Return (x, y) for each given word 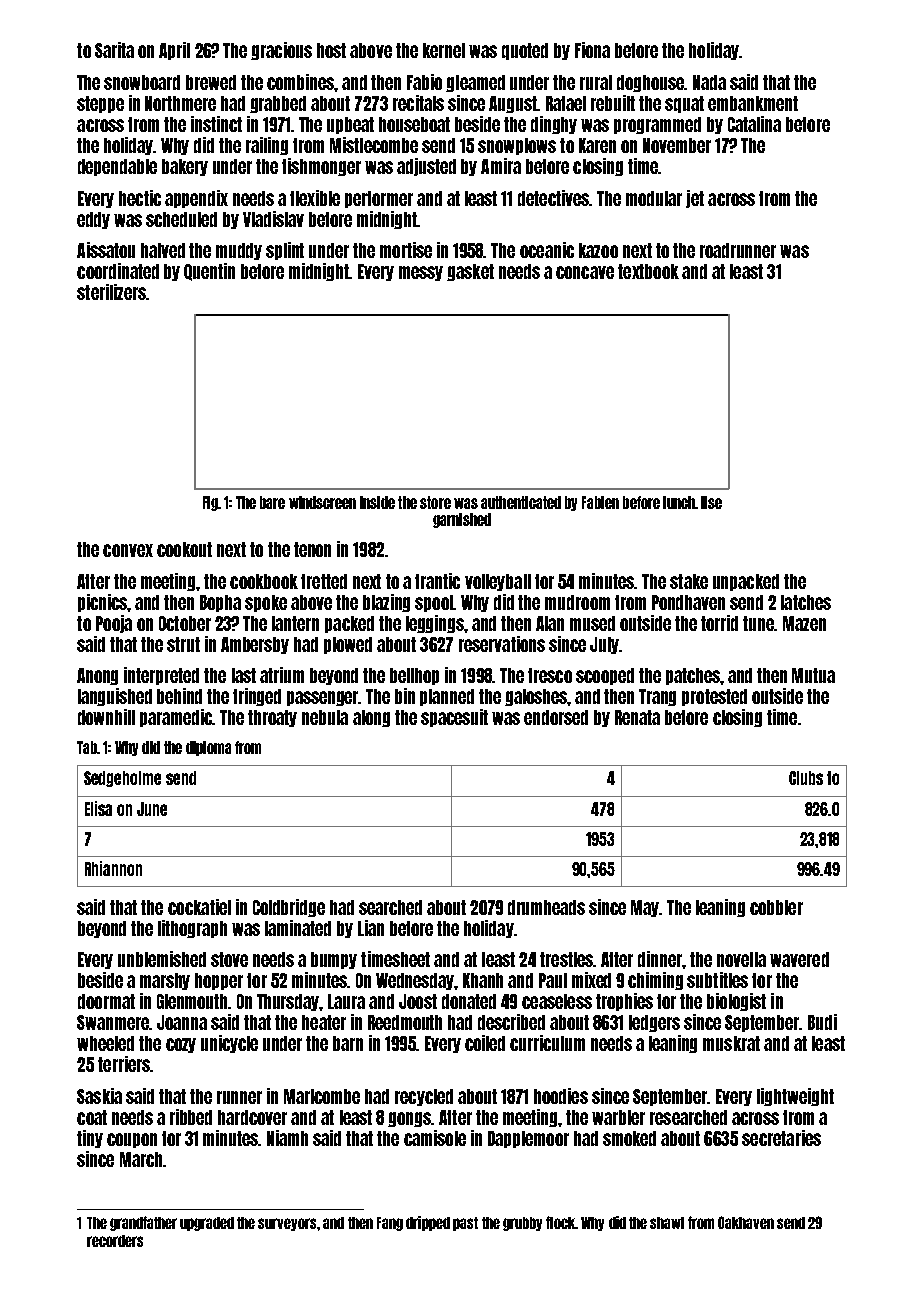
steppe (100, 104)
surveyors (287, 1224)
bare (272, 502)
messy (421, 273)
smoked (629, 1138)
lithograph (192, 929)
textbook (648, 271)
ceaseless (557, 1001)
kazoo (598, 250)
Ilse (711, 502)
